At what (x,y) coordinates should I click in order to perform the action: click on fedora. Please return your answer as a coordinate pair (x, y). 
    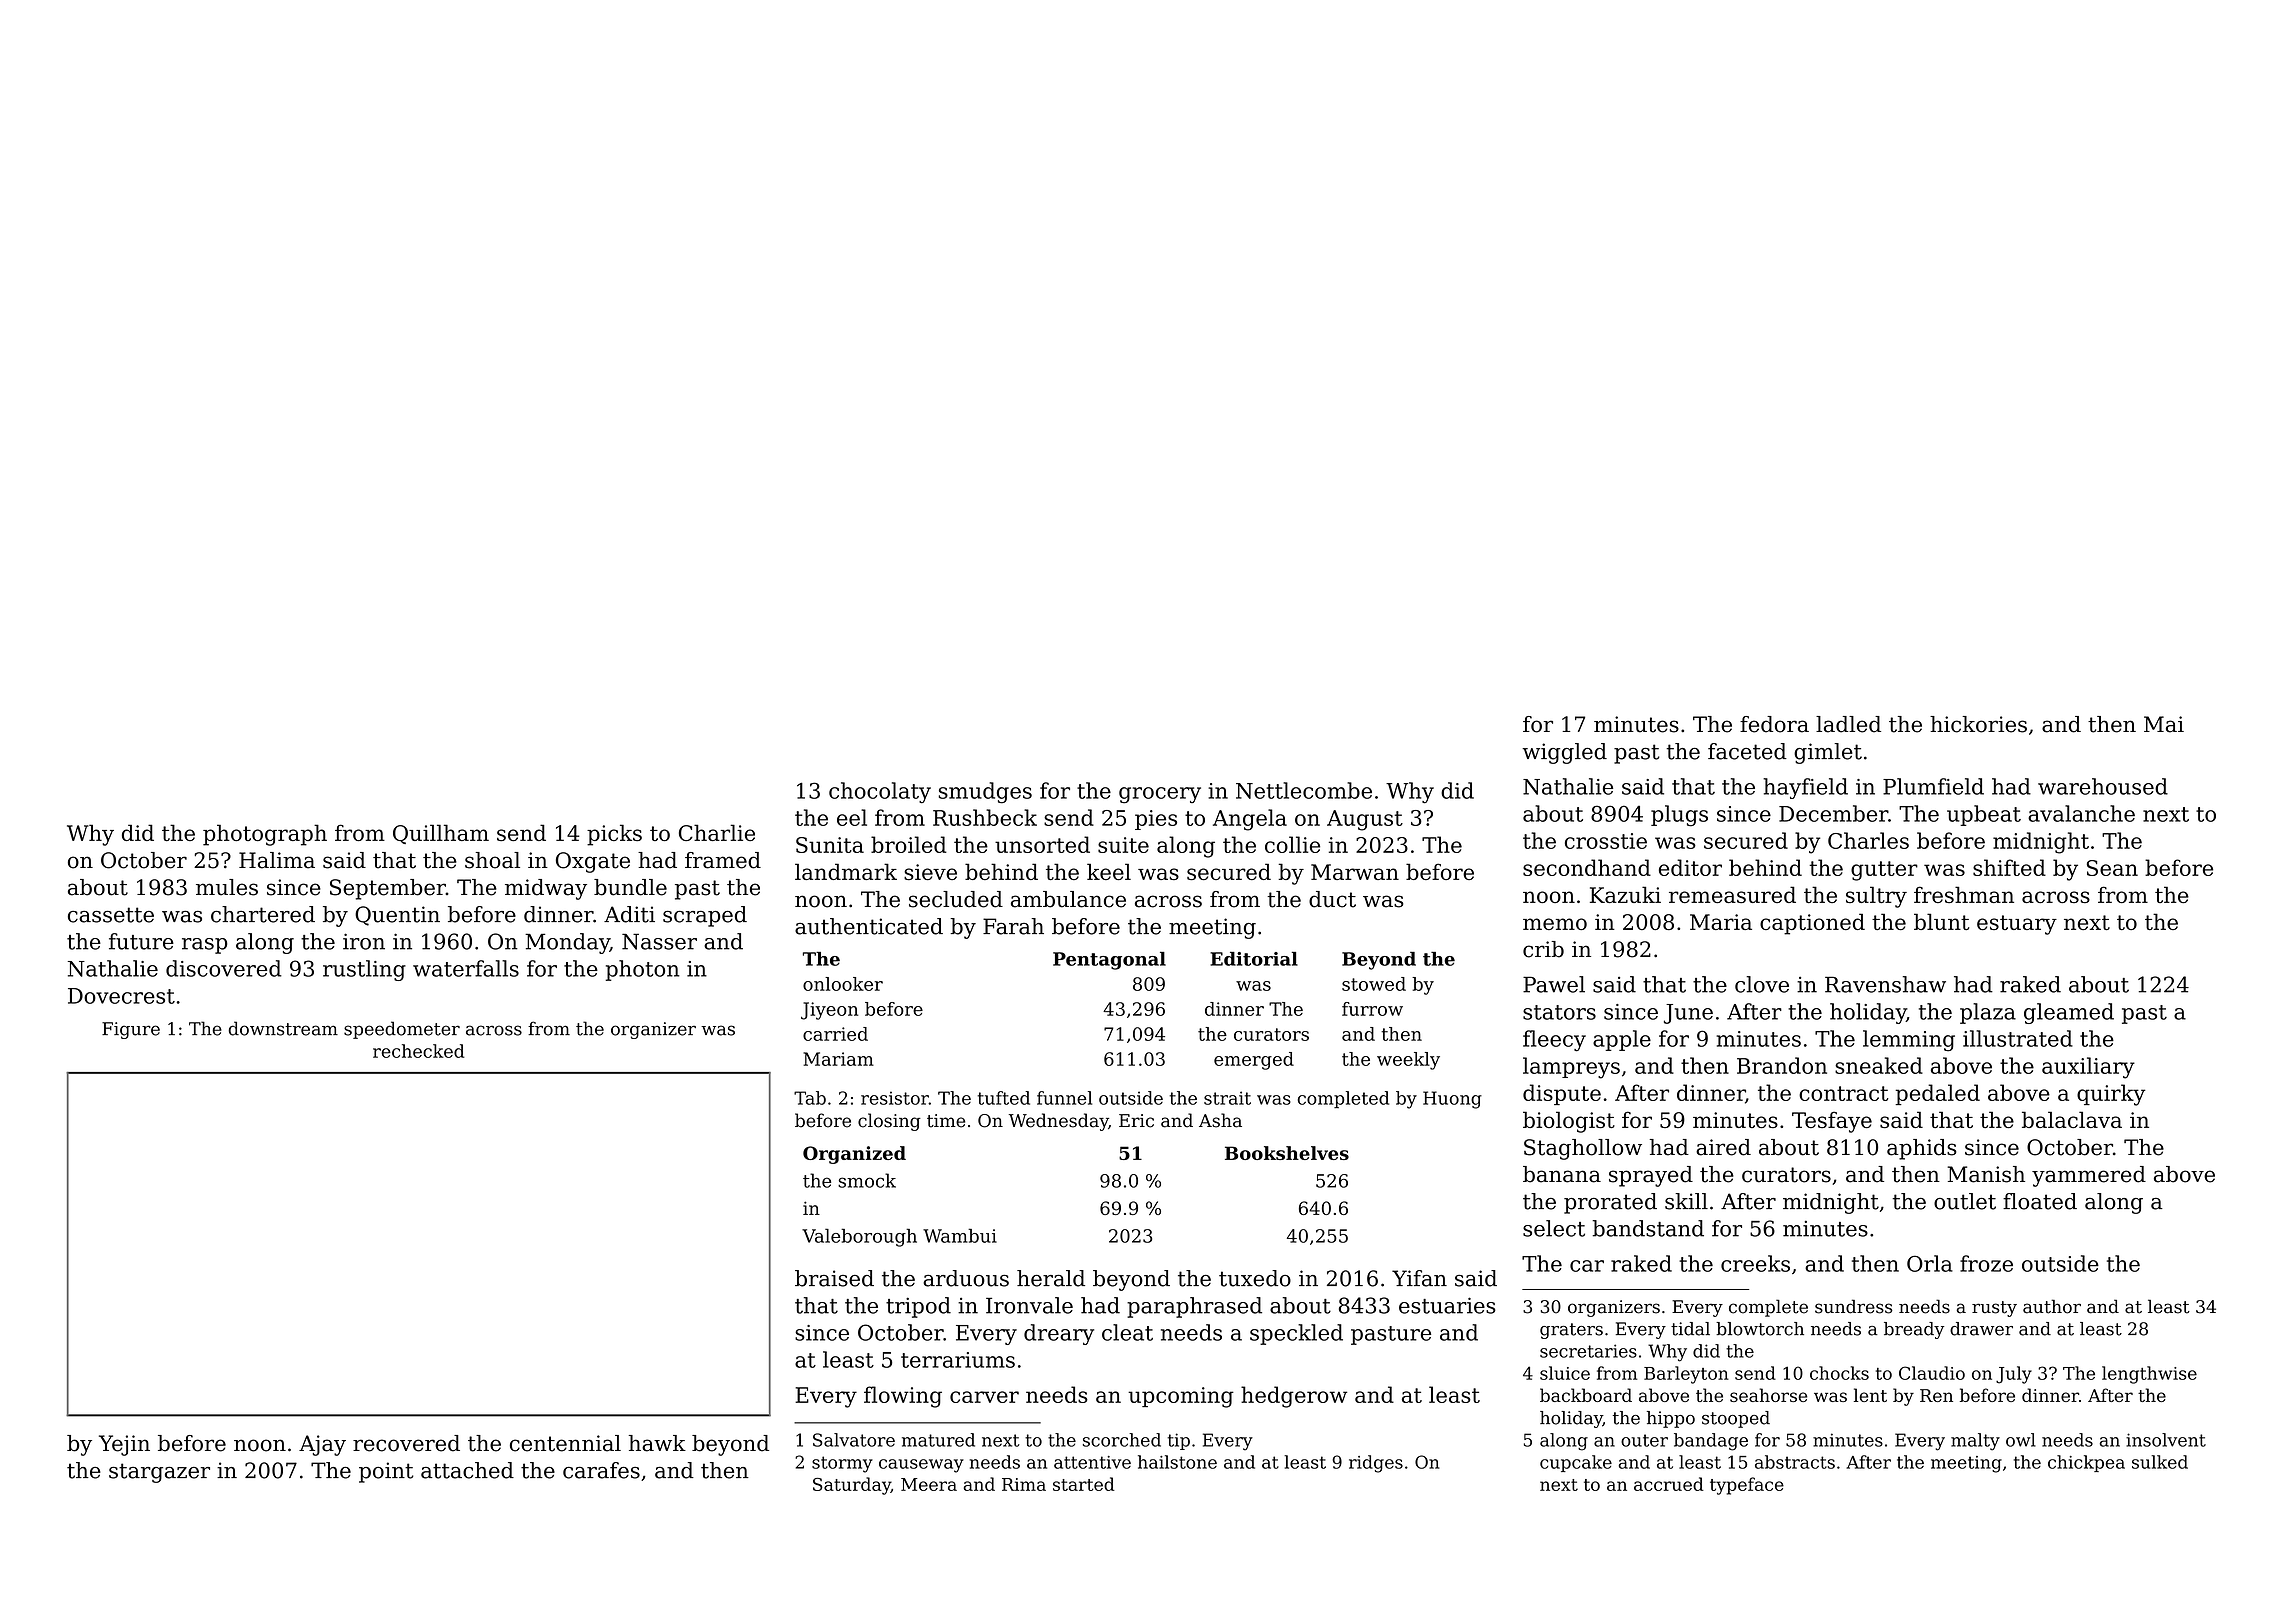
    Looking at the image, I should click on (1774, 724).
